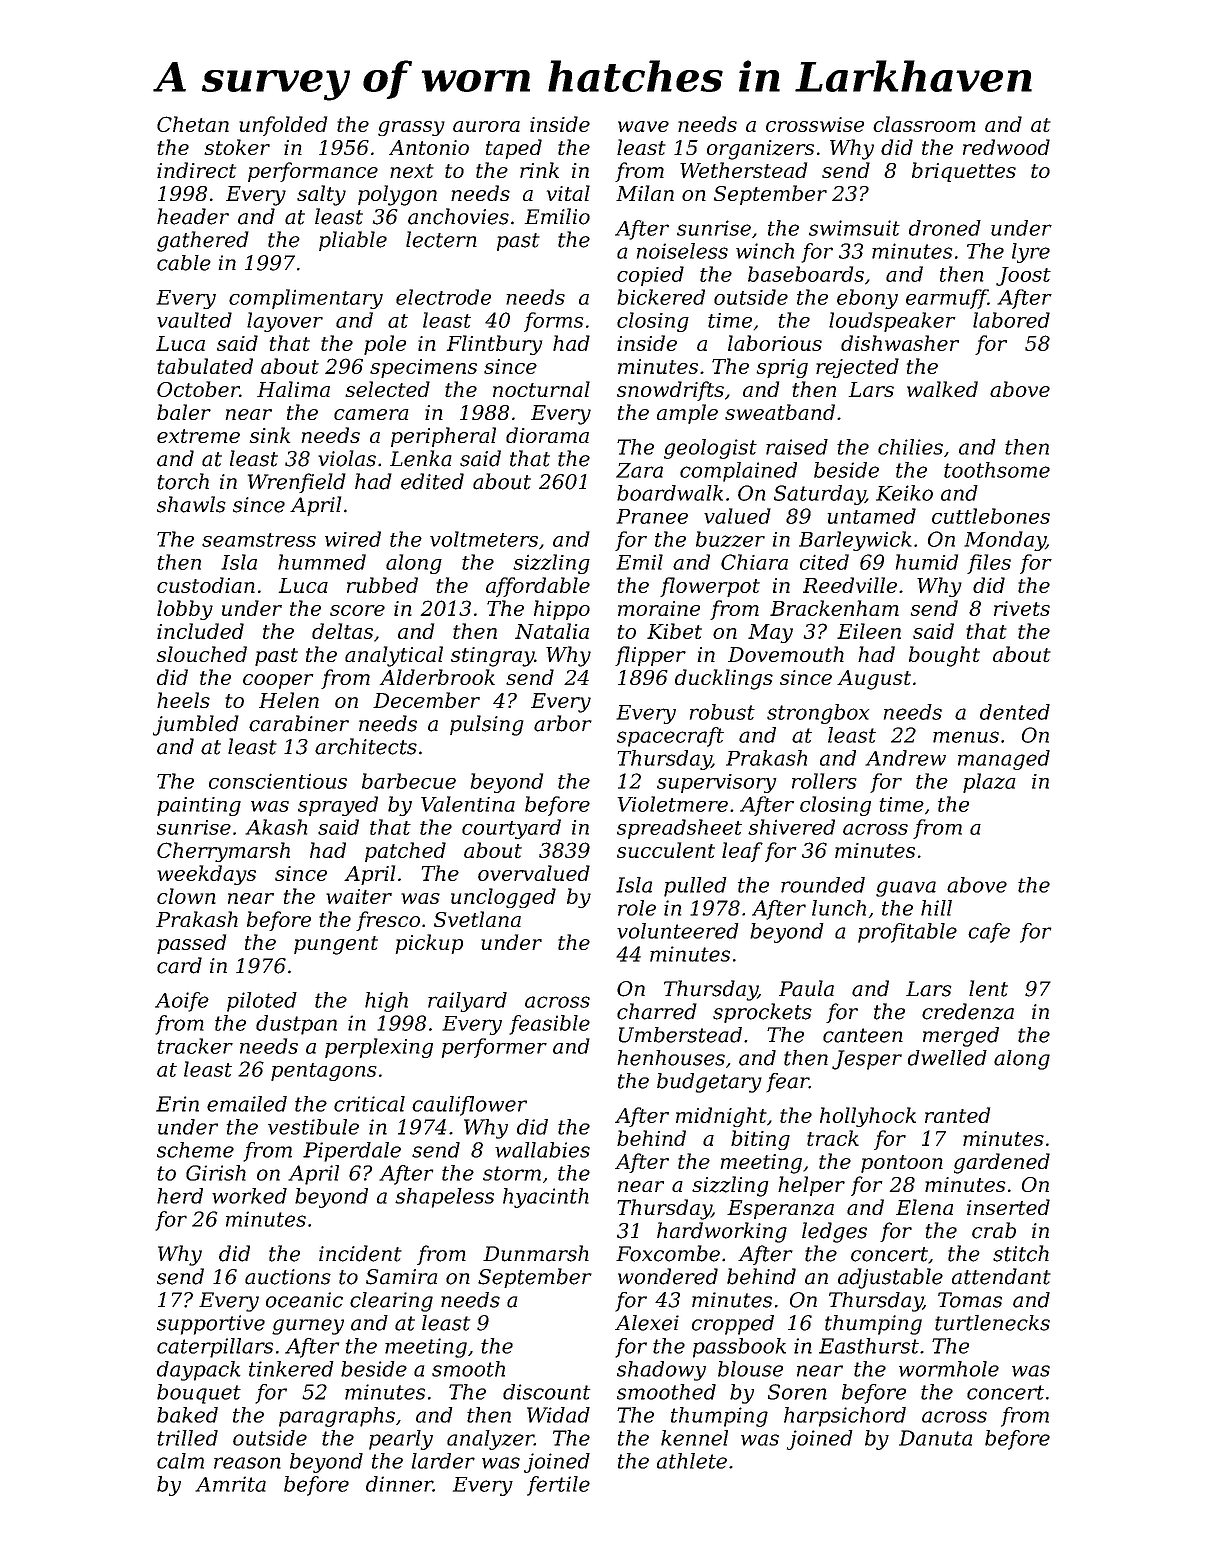 This screenshot has width=1207, height=1562. Describe the element at coordinates (230, 1484) in the screenshot. I see `Amrita` at that location.
